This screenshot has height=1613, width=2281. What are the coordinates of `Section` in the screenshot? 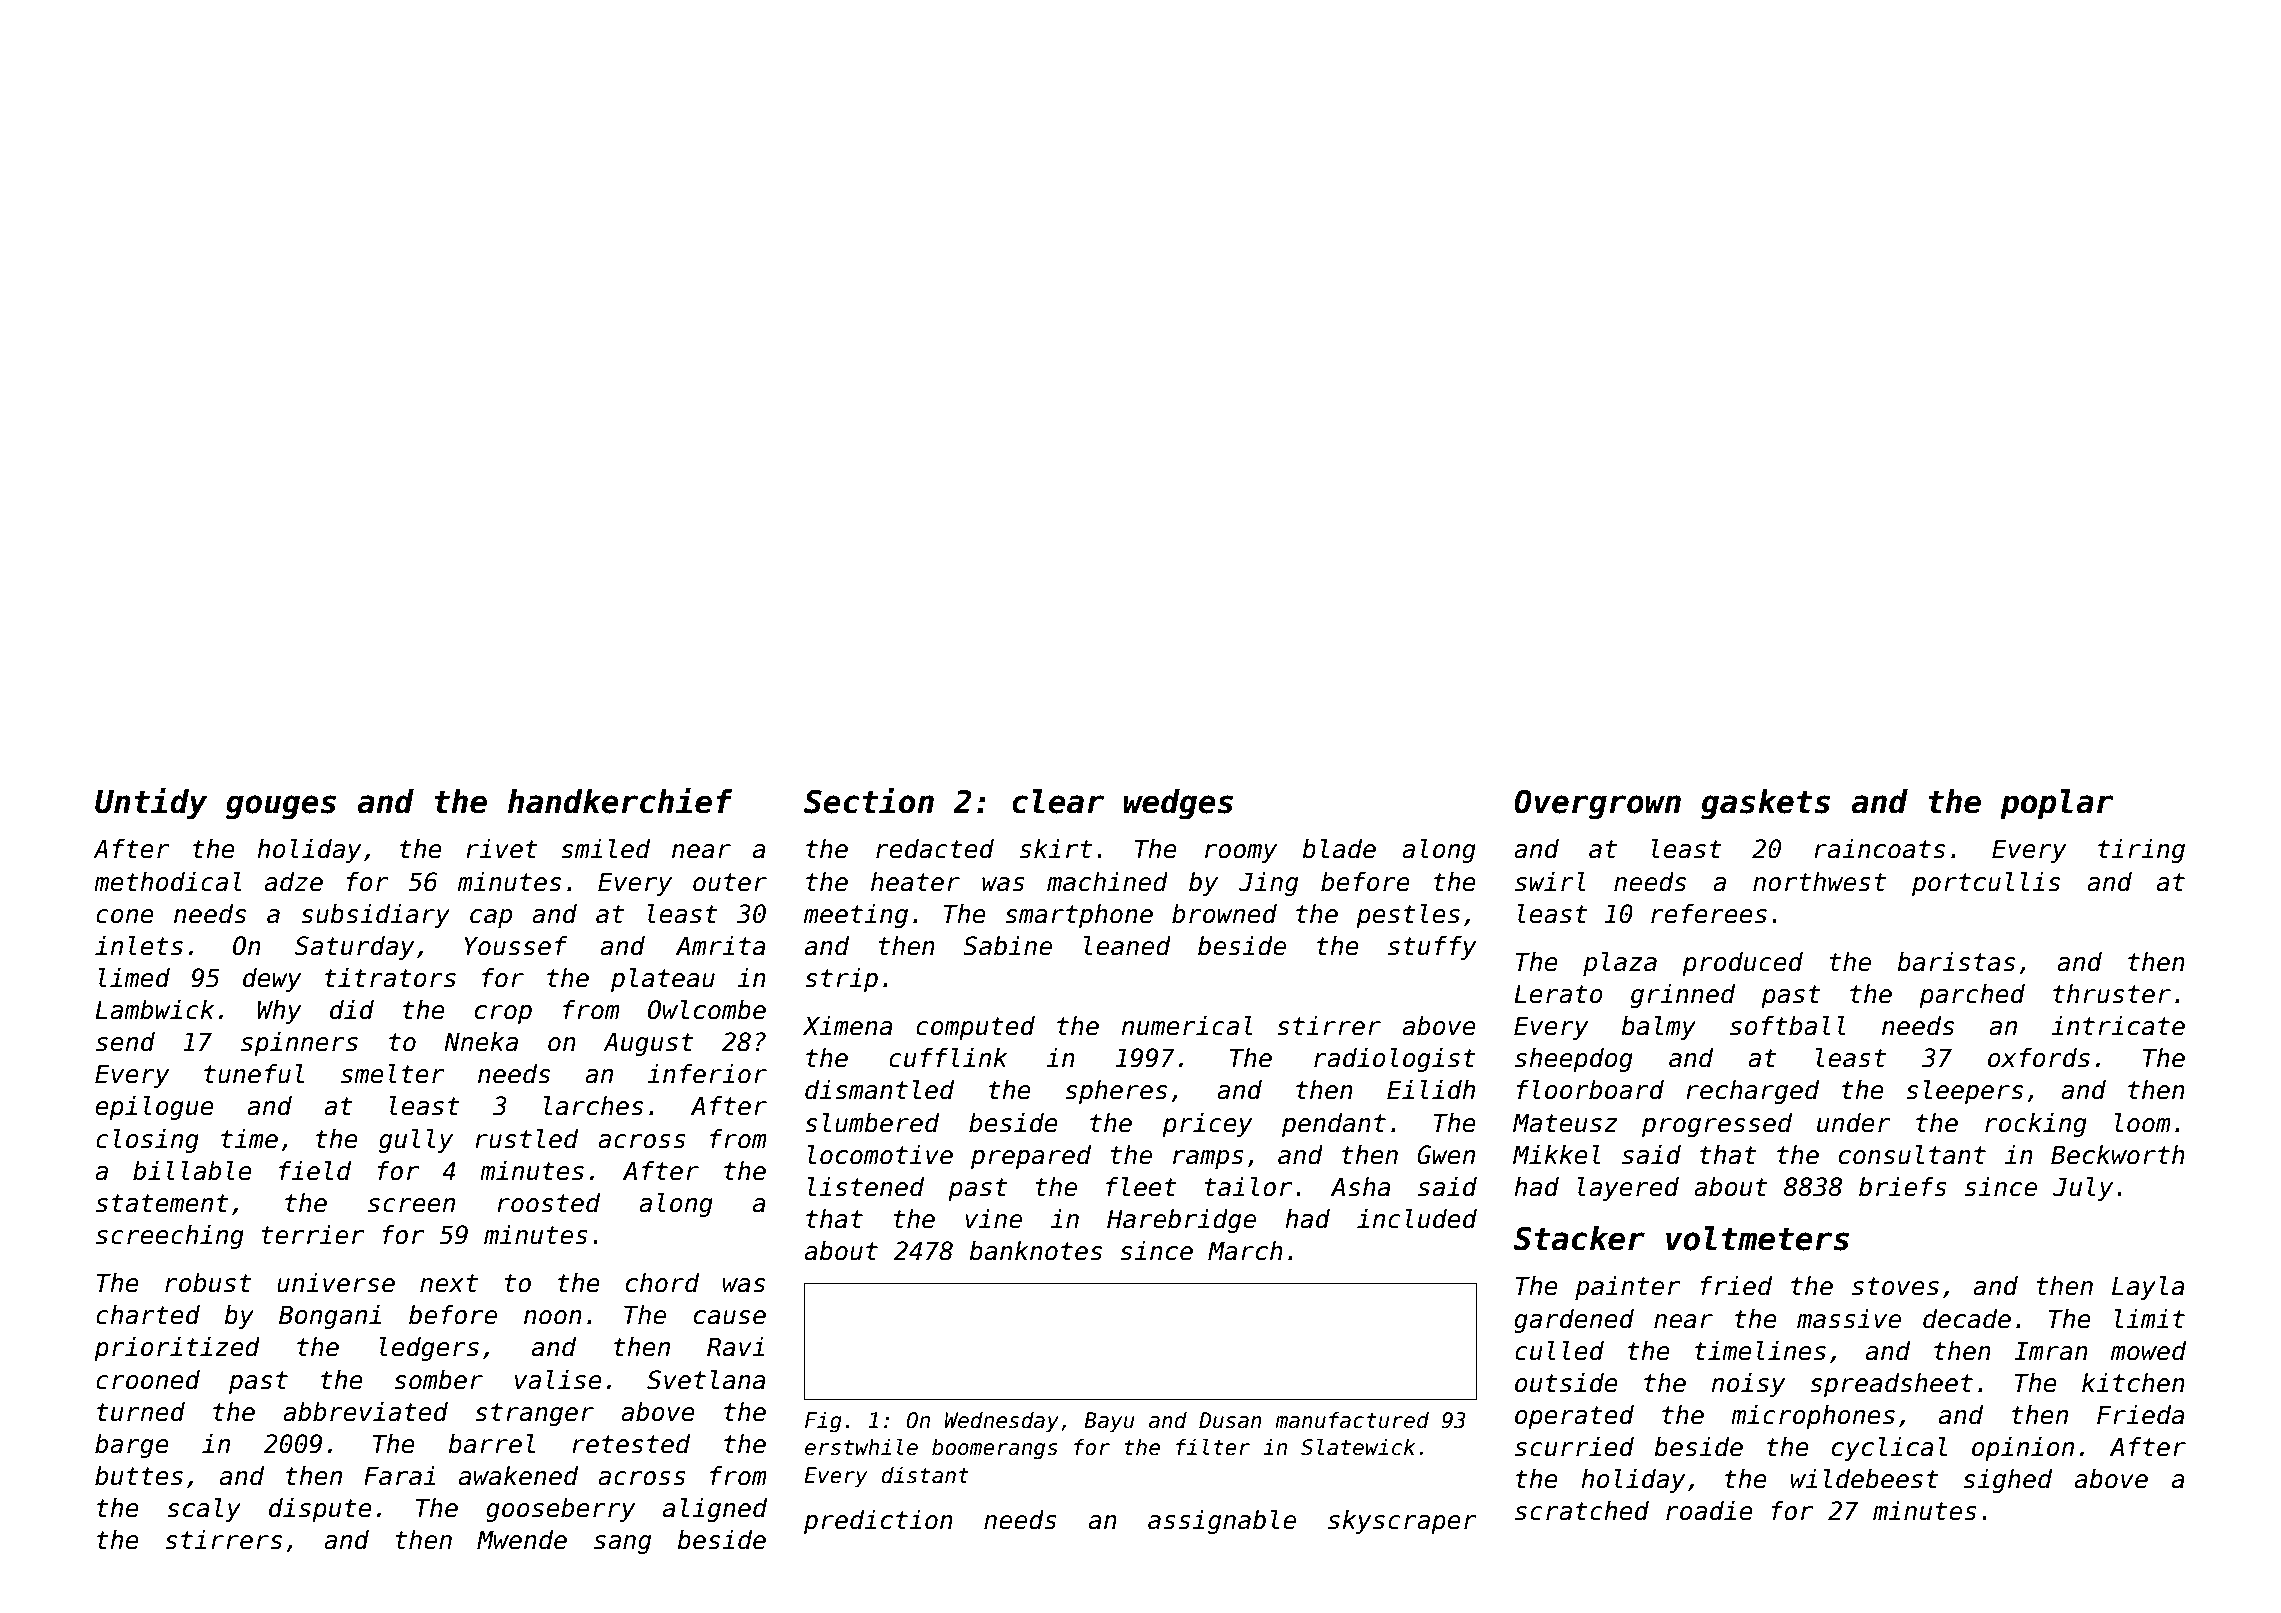 It's located at (869, 800).
